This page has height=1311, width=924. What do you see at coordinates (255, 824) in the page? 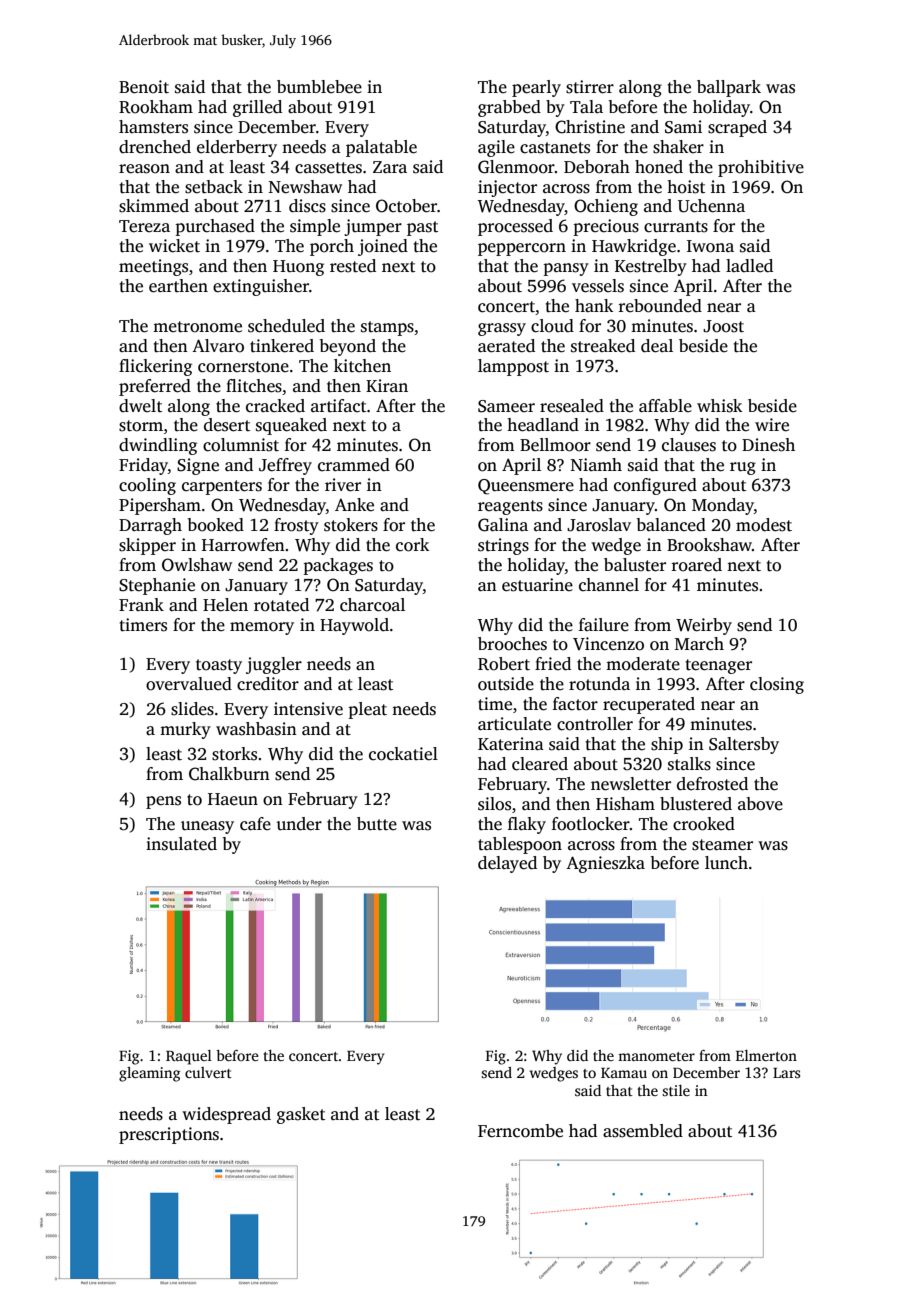
I see `cafe` at bounding box center [255, 824].
